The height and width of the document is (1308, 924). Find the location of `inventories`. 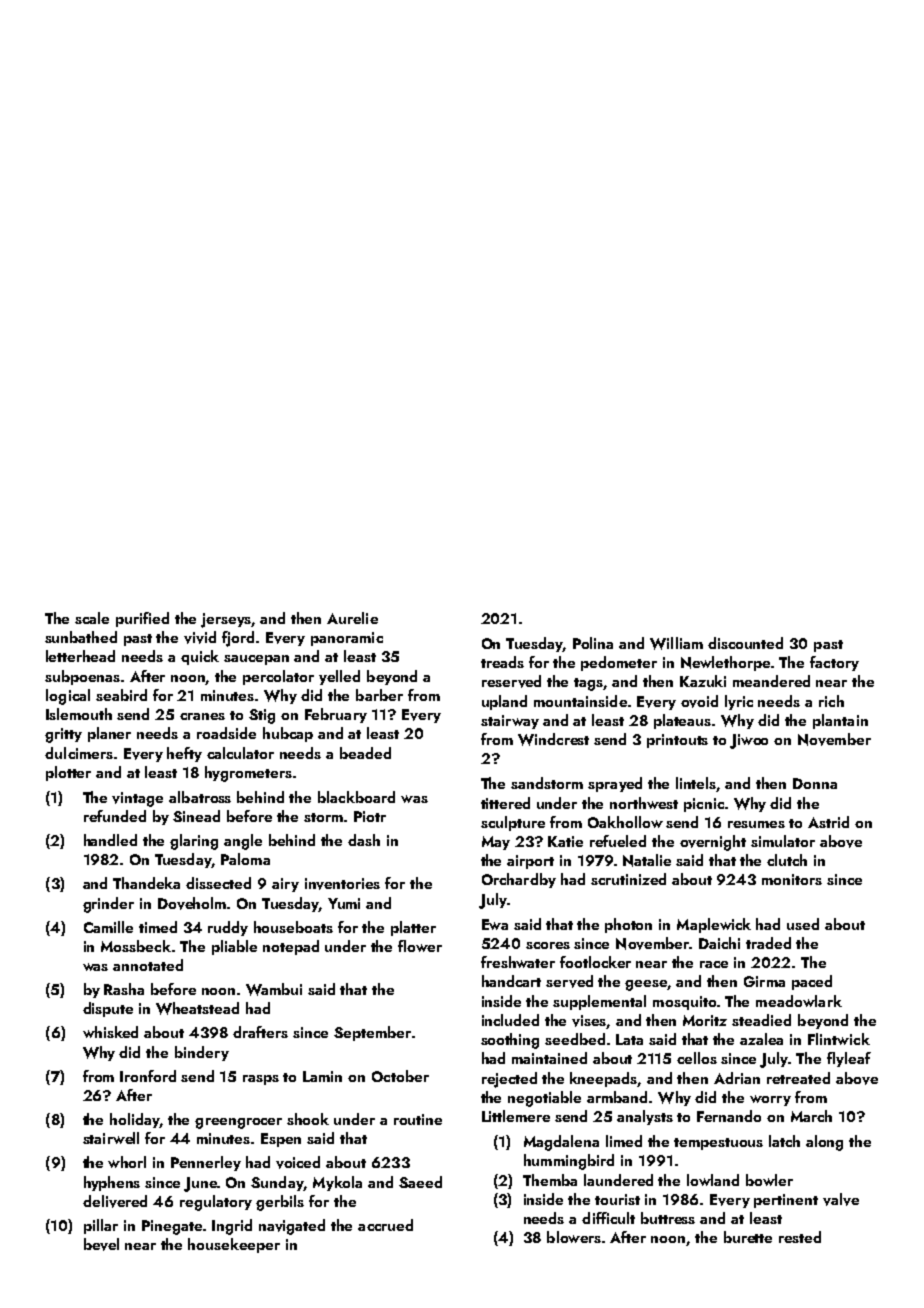

inventories is located at coordinates (342, 884).
